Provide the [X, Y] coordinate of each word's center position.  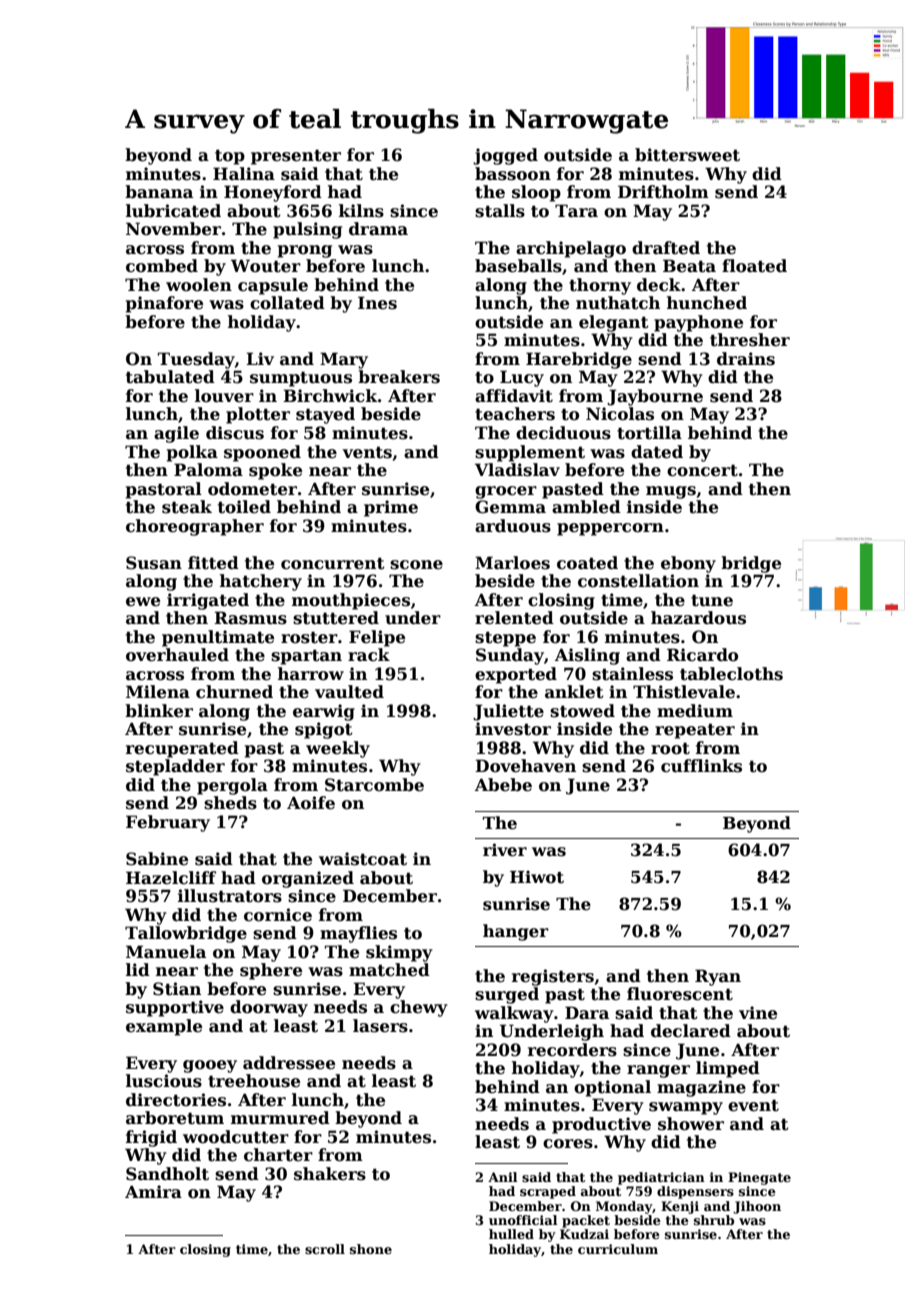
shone [371, 1249]
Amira [153, 1192]
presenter [296, 157]
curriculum [618, 1249]
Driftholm [663, 192]
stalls [500, 211]
